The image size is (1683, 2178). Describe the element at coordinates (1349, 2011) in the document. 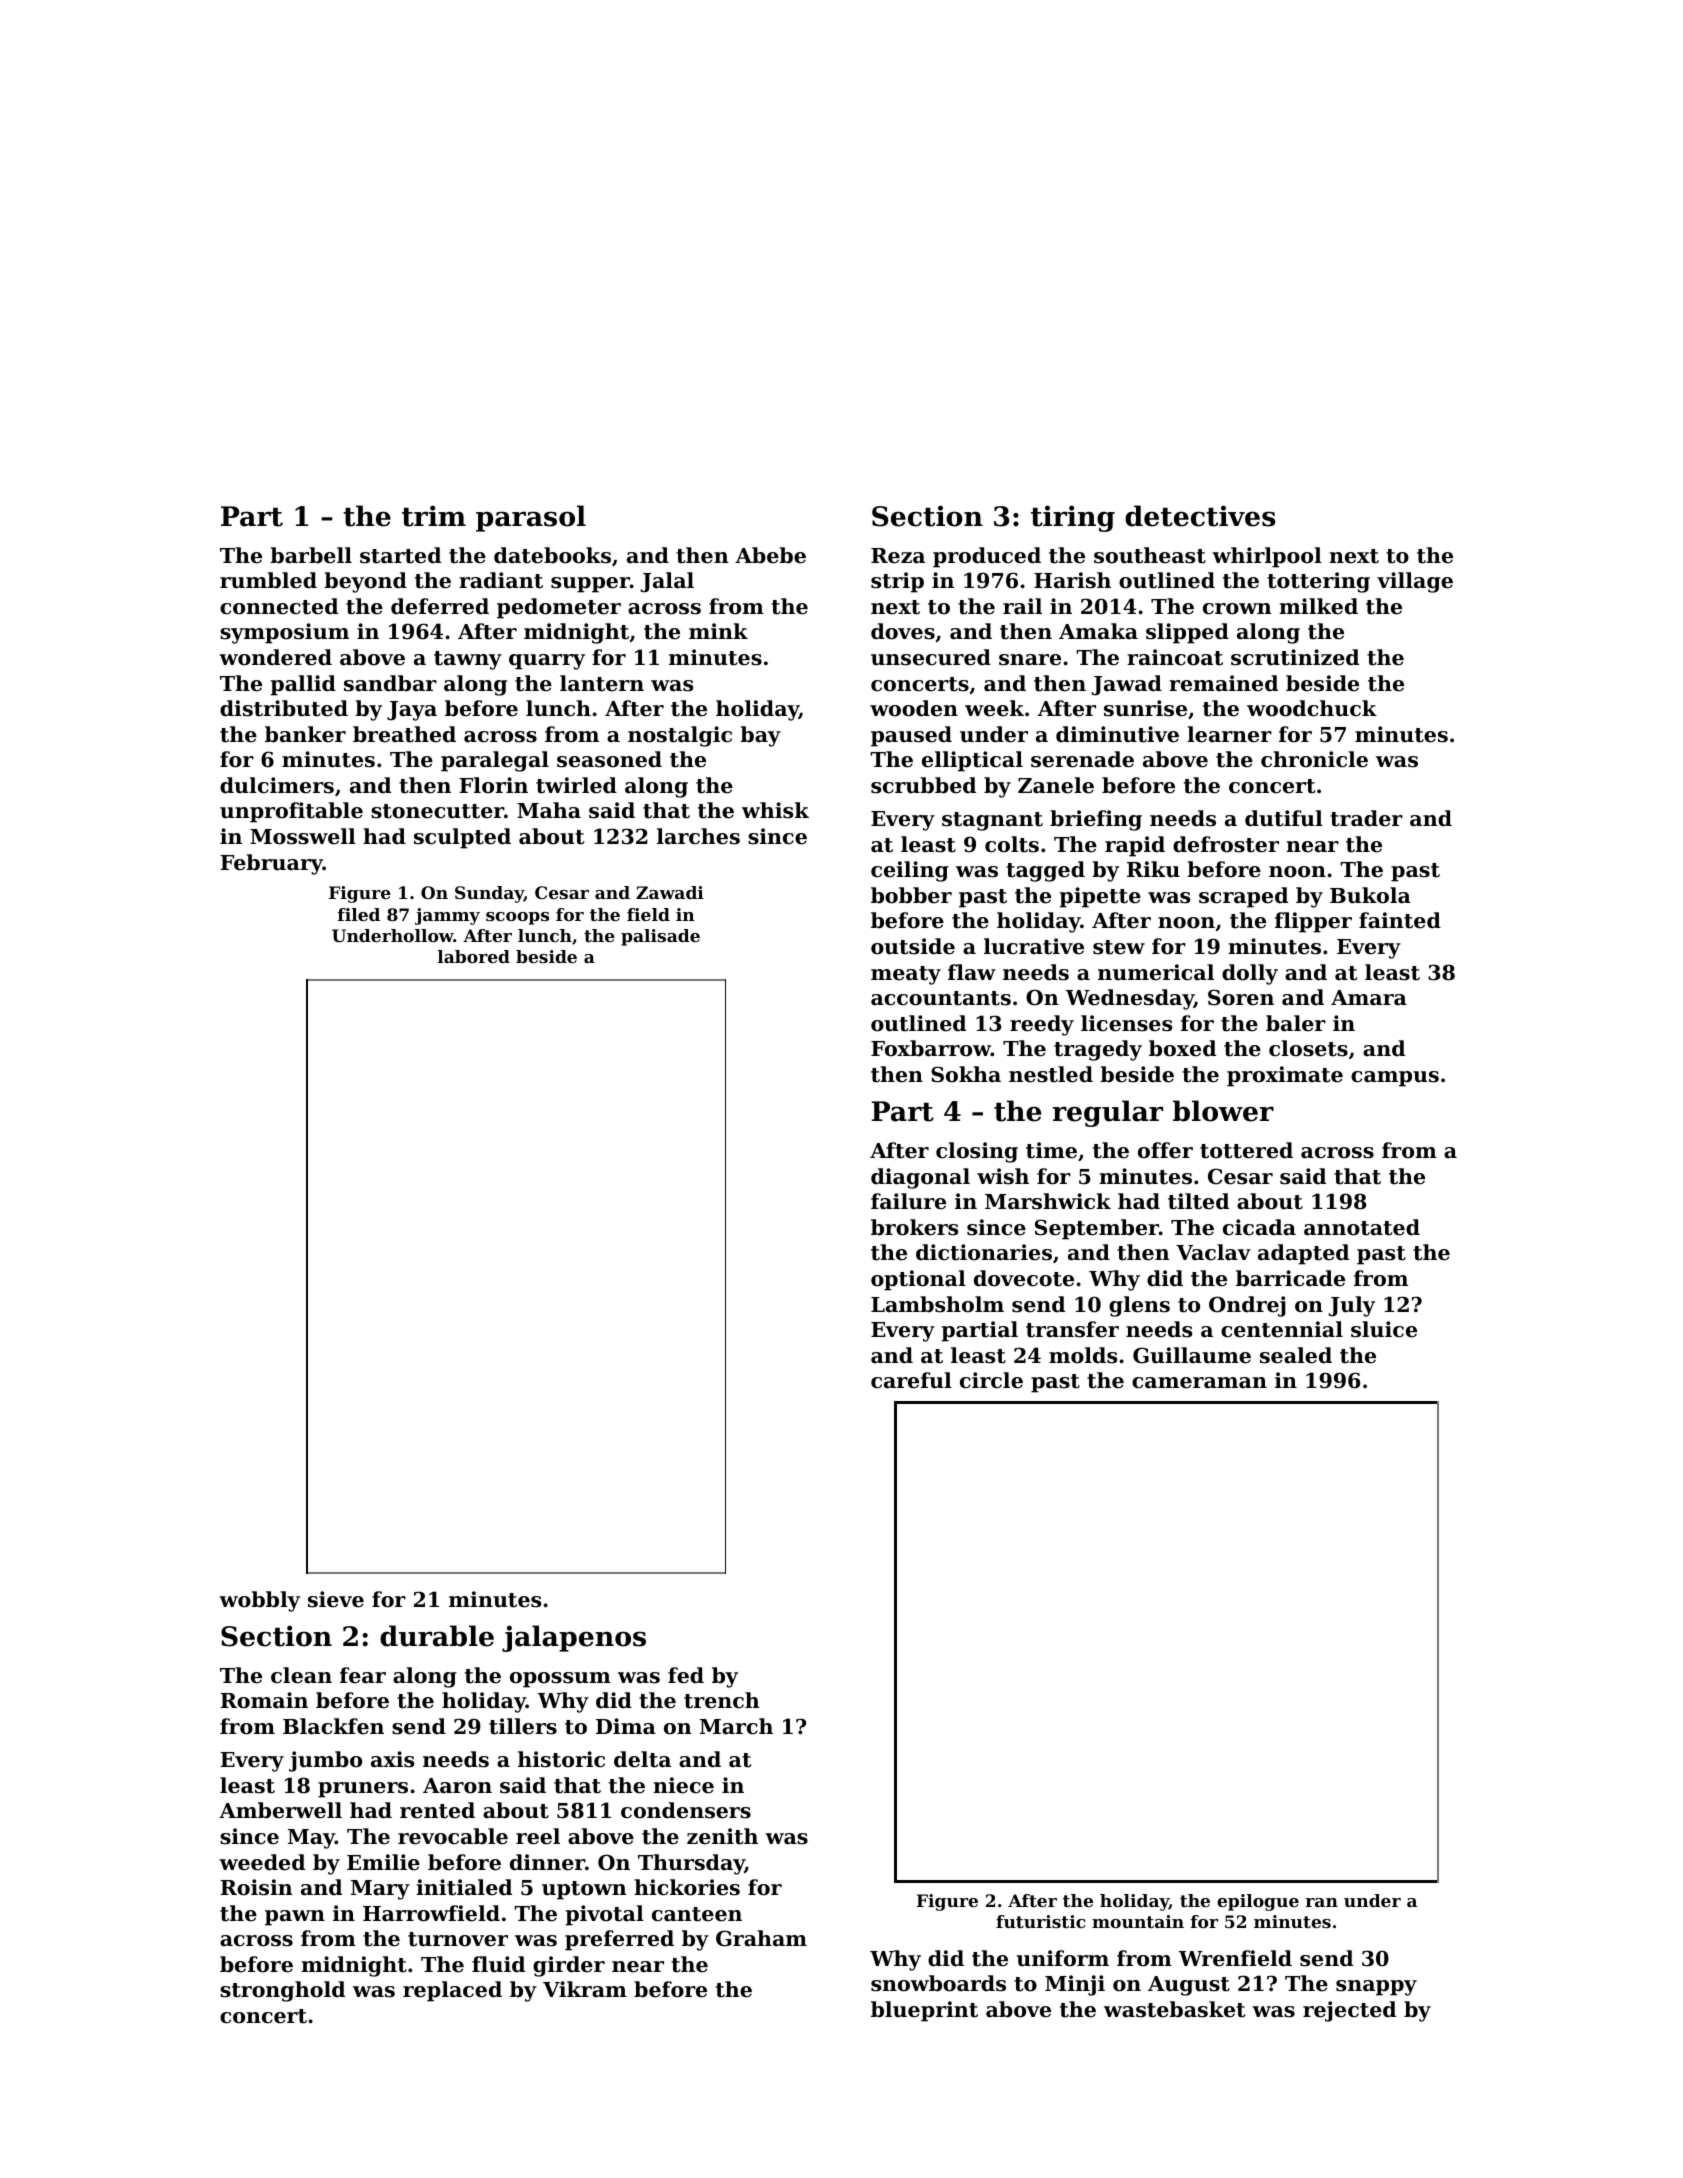

I see `rejected` at that location.
